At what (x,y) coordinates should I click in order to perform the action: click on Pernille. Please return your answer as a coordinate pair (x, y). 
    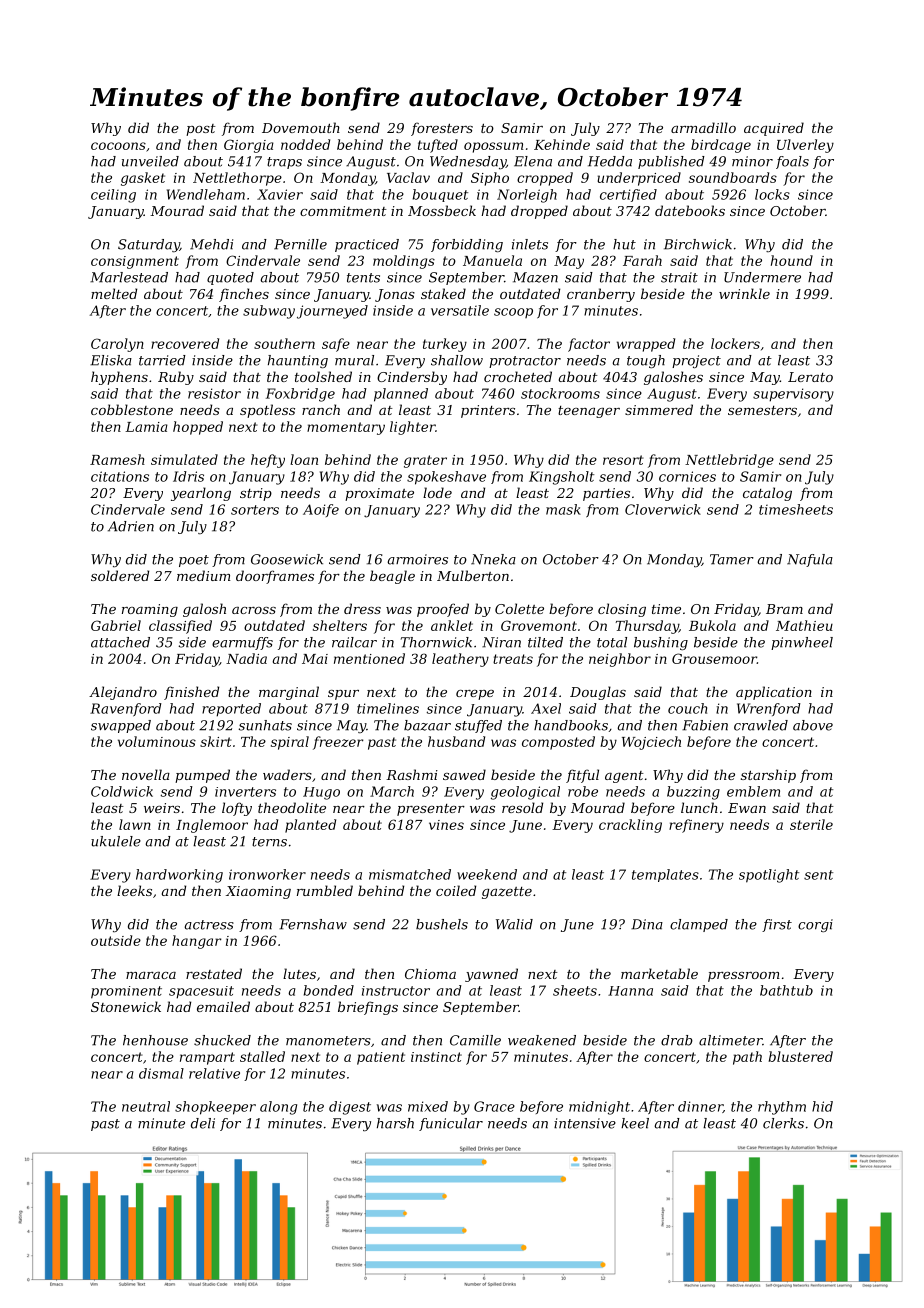
    Looking at the image, I should click on (300, 244).
